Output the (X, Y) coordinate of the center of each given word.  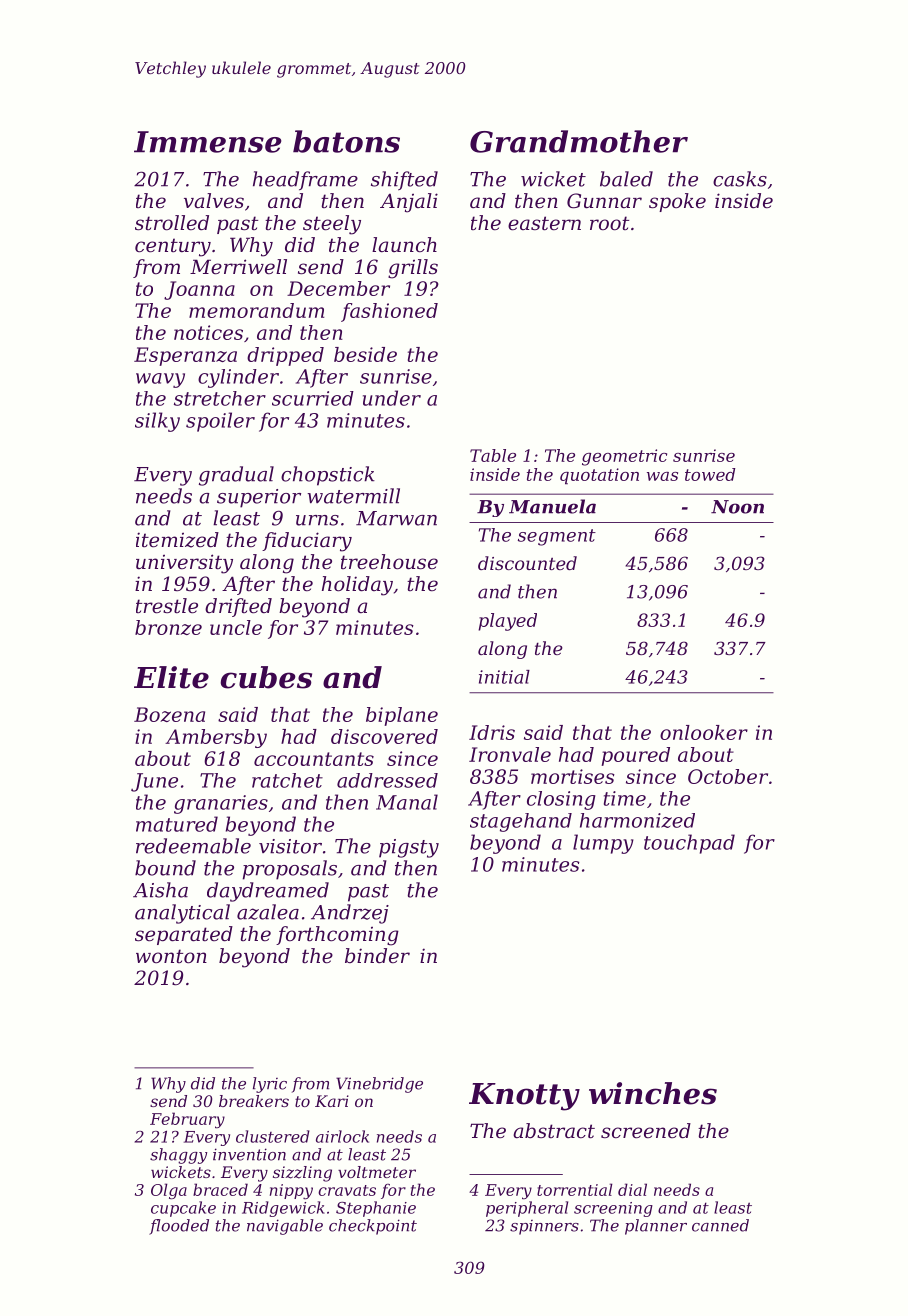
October (728, 776)
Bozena (169, 714)
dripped (285, 356)
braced (220, 1189)
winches (653, 1093)
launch (404, 245)
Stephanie (376, 1209)
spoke (677, 202)
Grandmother (579, 141)
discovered (384, 736)
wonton (171, 956)
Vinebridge (379, 1085)
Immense (208, 142)
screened (646, 1131)
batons (346, 141)
